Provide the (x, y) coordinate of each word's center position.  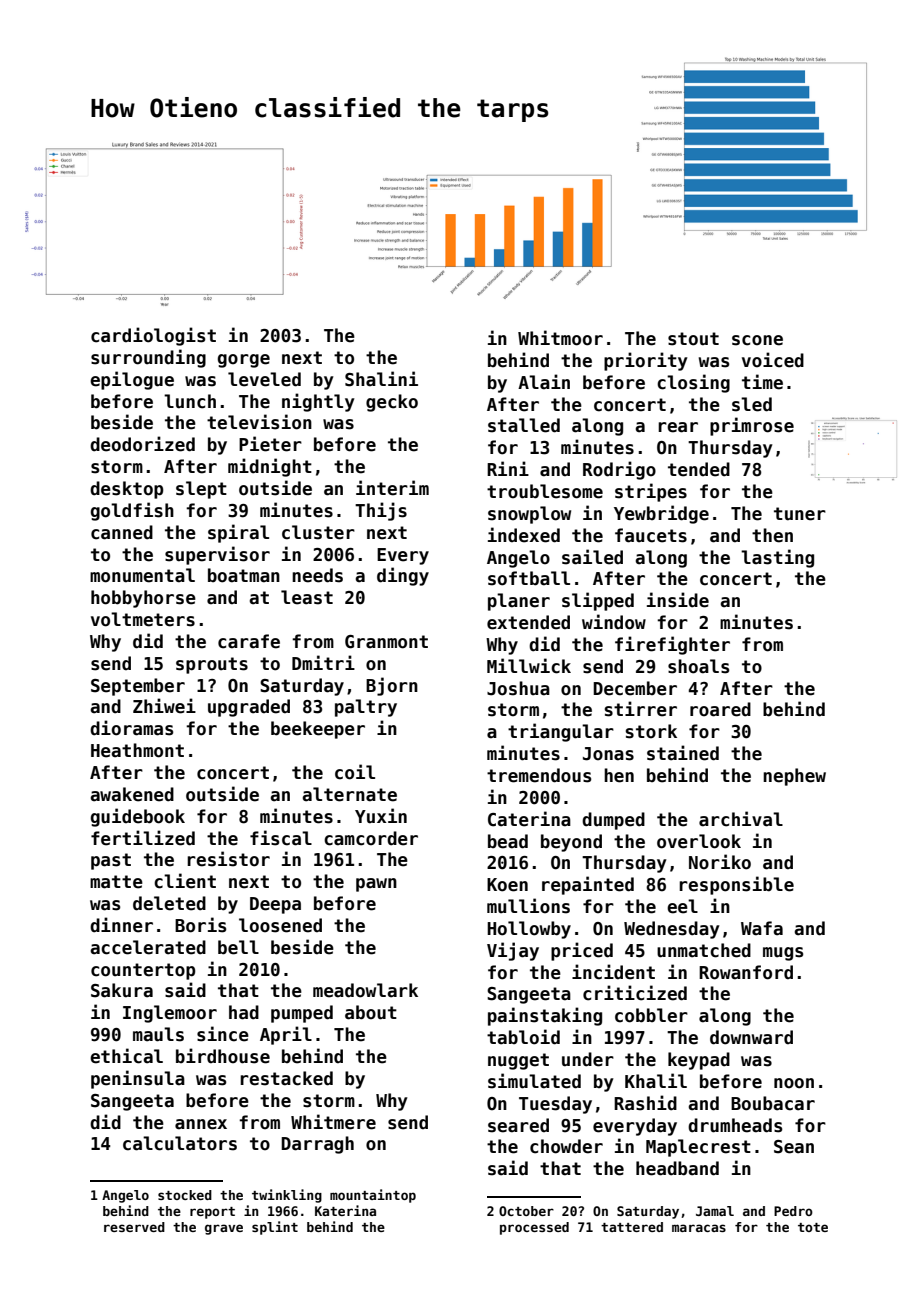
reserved (134, 1227)
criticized (635, 993)
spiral (238, 533)
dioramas (131, 728)
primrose (752, 426)
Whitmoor (560, 338)
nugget (518, 1061)
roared (720, 709)
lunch (190, 401)
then (772, 535)
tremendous (539, 775)
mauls (158, 1034)
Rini (508, 468)
